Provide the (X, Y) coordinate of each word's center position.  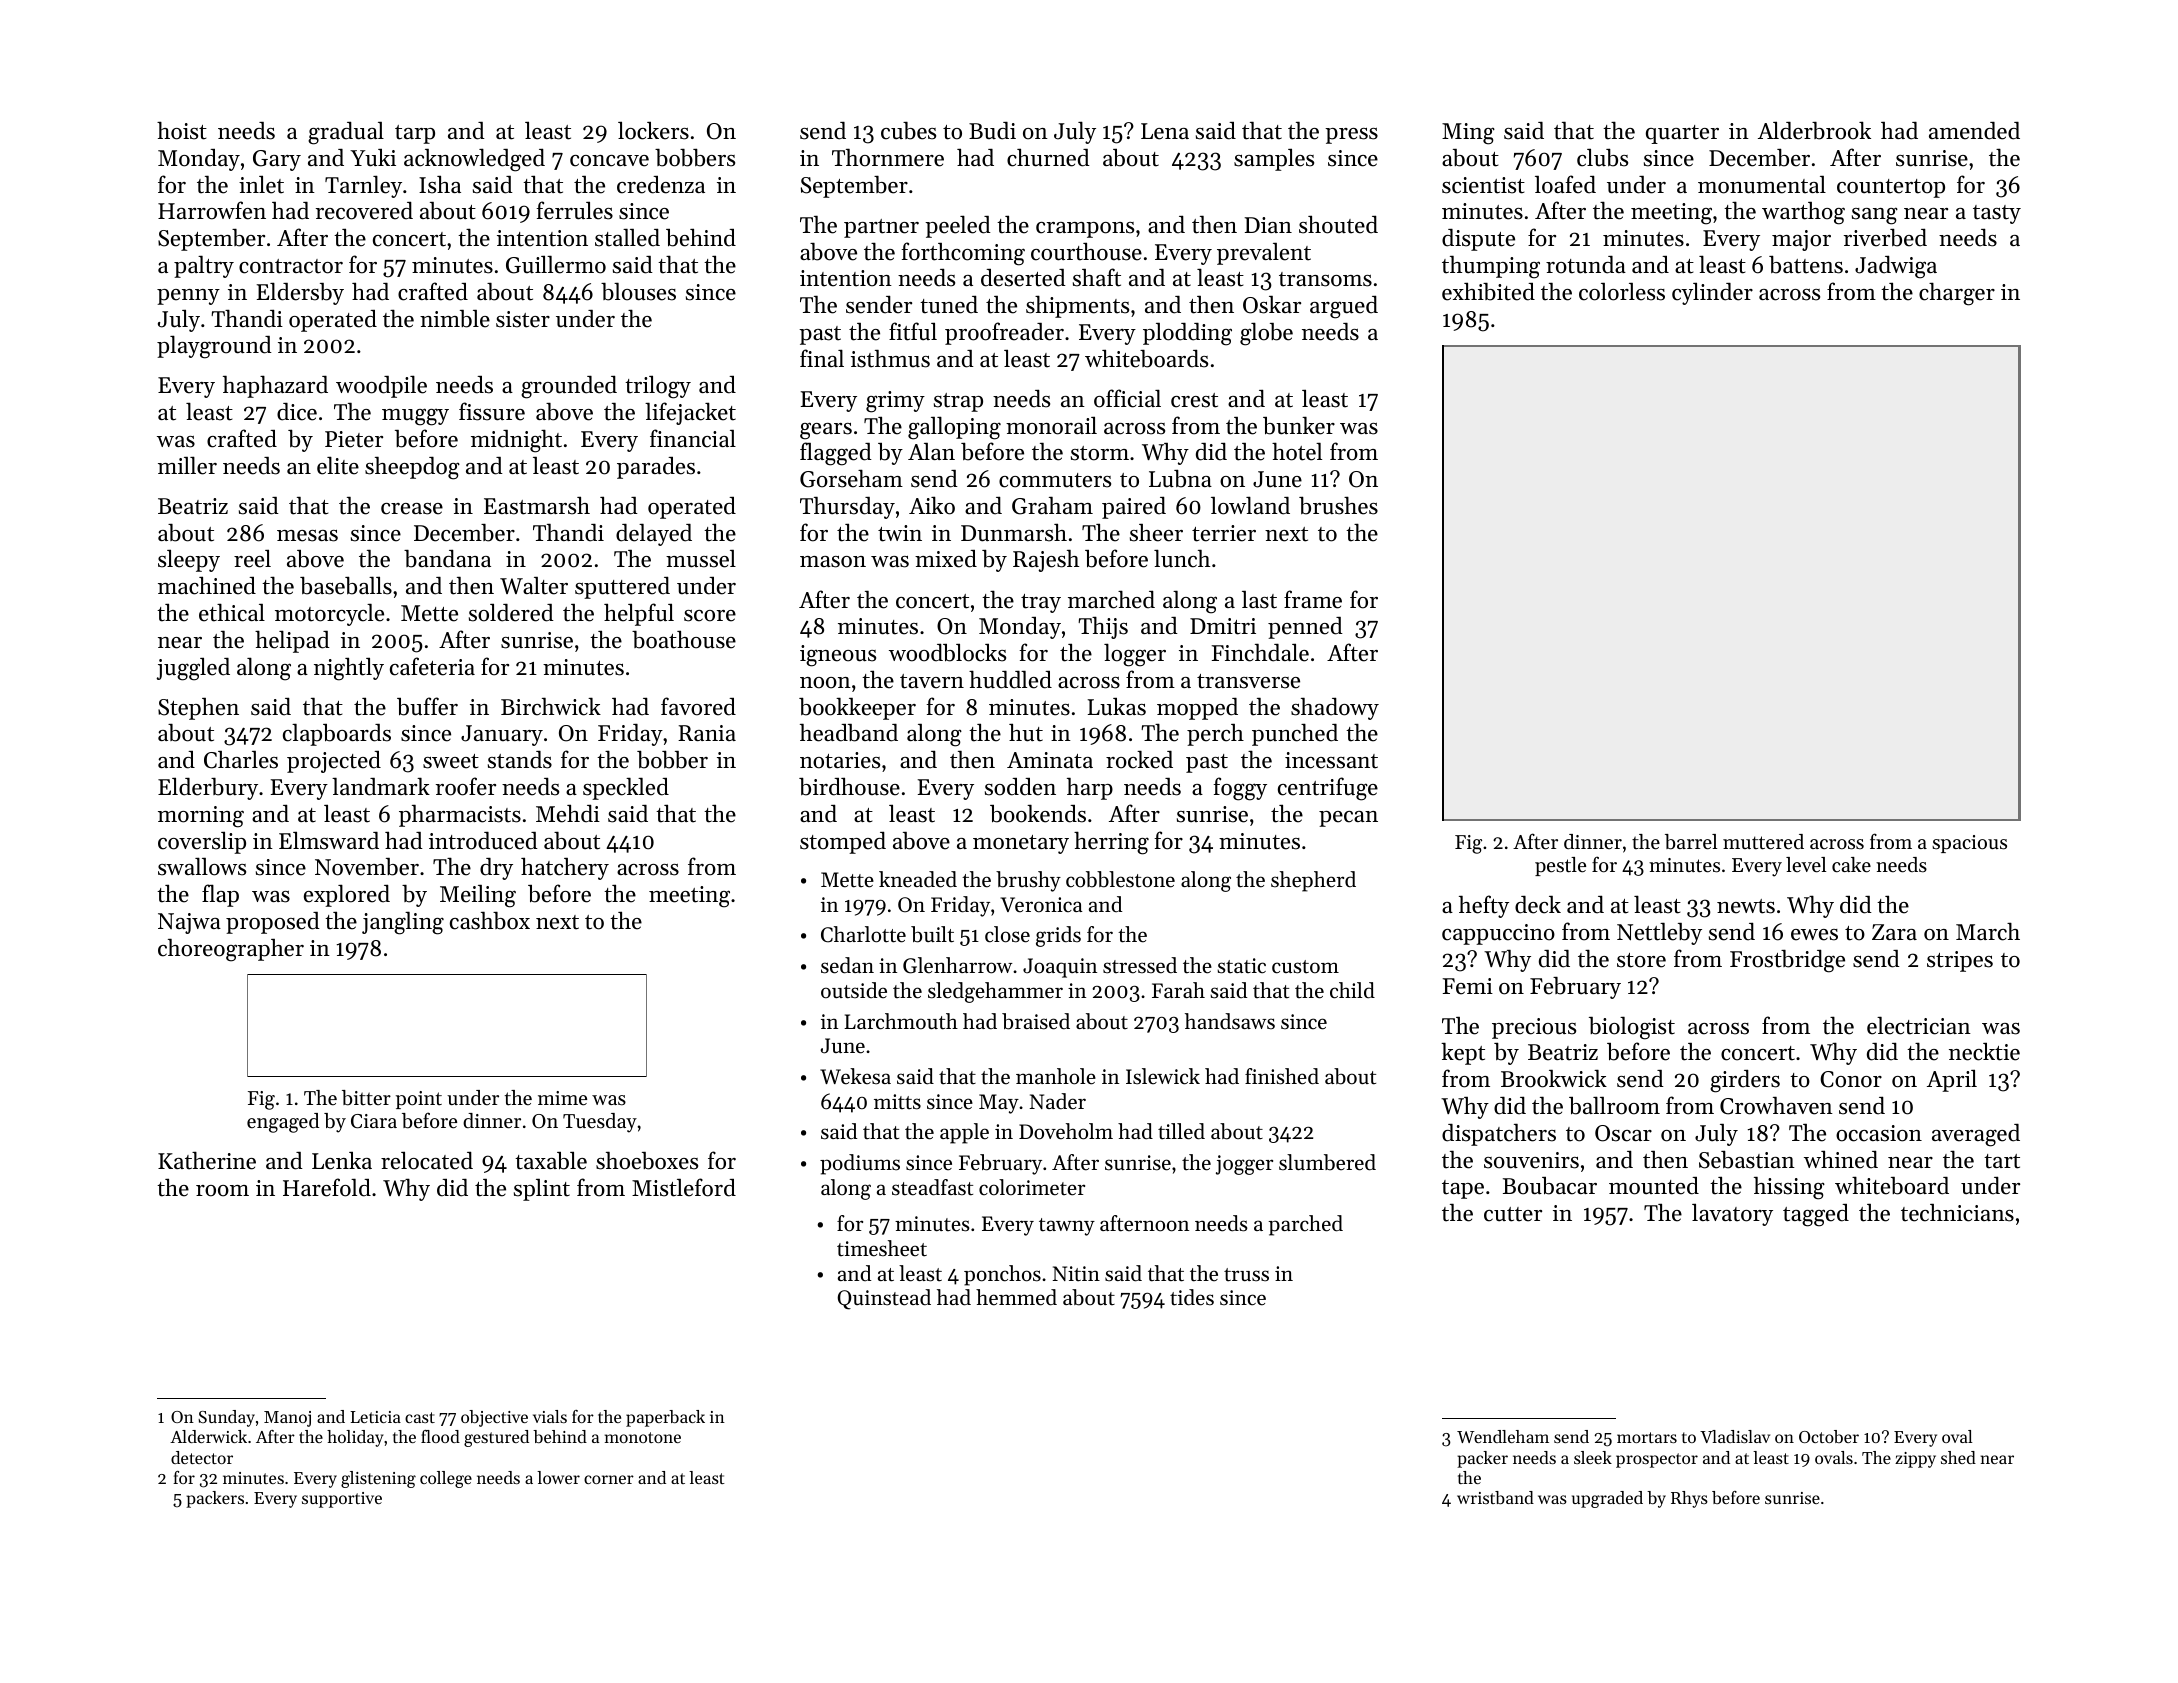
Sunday (226, 1418)
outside (854, 990)
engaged (283, 1123)
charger (1957, 294)
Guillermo (556, 264)
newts (1746, 906)
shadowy (1335, 708)
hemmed (1016, 1297)
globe (1266, 334)
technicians (1957, 1213)
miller (187, 465)
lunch (1182, 558)
